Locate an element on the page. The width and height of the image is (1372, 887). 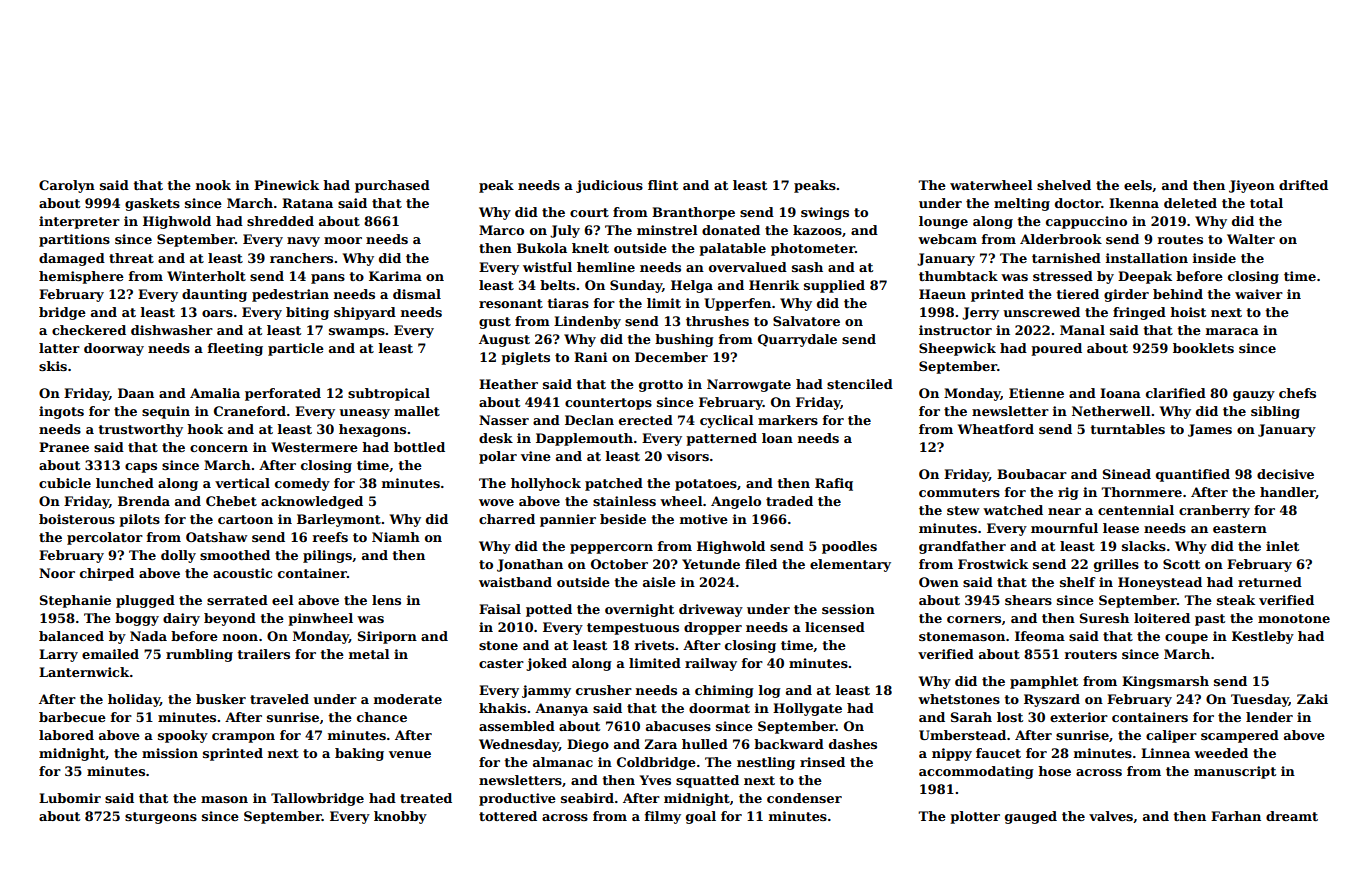
Narrowgate is located at coordinates (749, 385).
